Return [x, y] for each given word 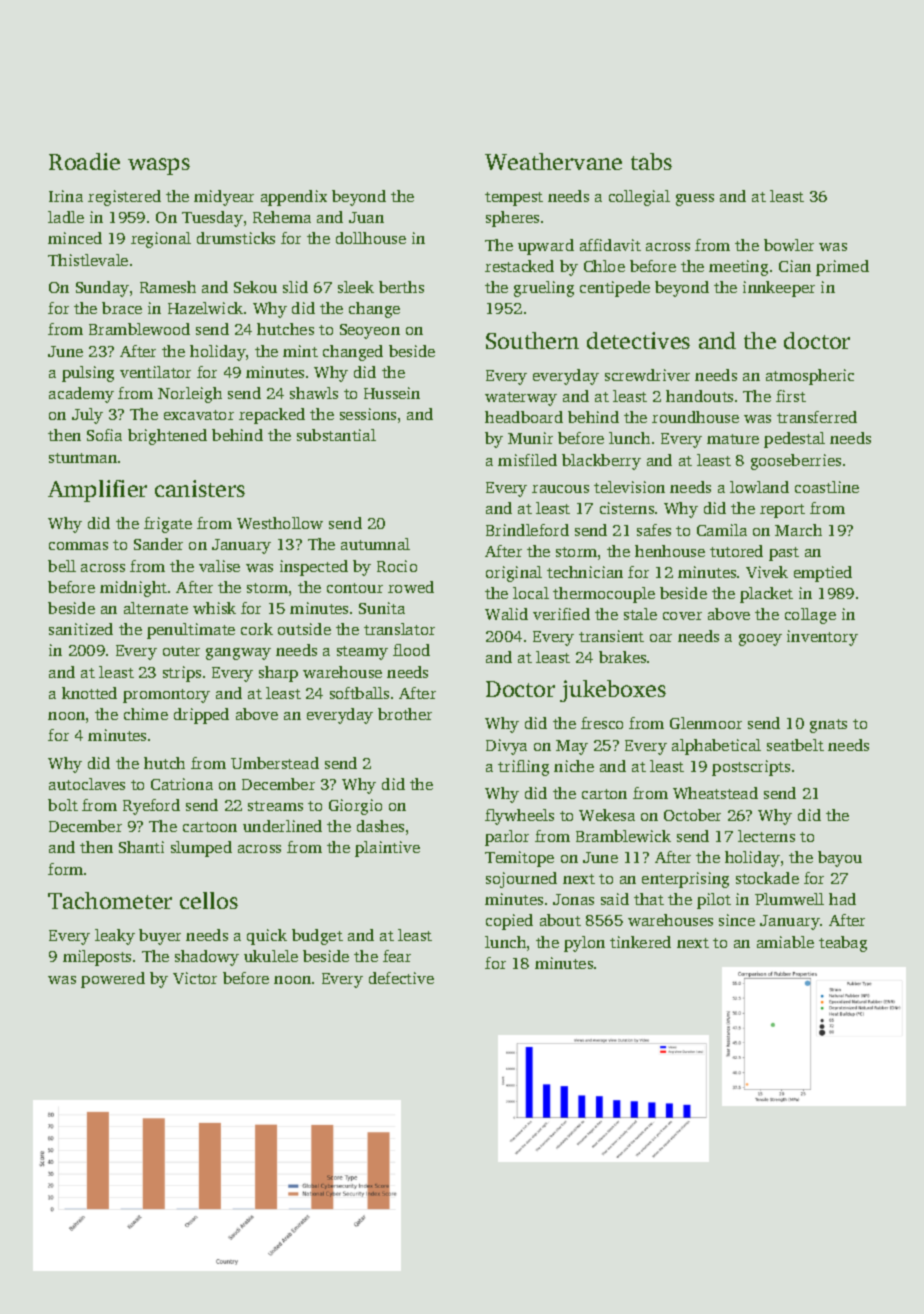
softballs [359, 693]
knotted [89, 693]
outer [181, 651]
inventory [822, 638]
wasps [159, 166]
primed [842, 268]
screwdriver [647, 375]
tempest [514, 199]
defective [401, 978]
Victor [195, 978]
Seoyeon [370, 331]
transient [611, 636]
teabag [843, 944]
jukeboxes [613, 691]
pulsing [88, 374]
